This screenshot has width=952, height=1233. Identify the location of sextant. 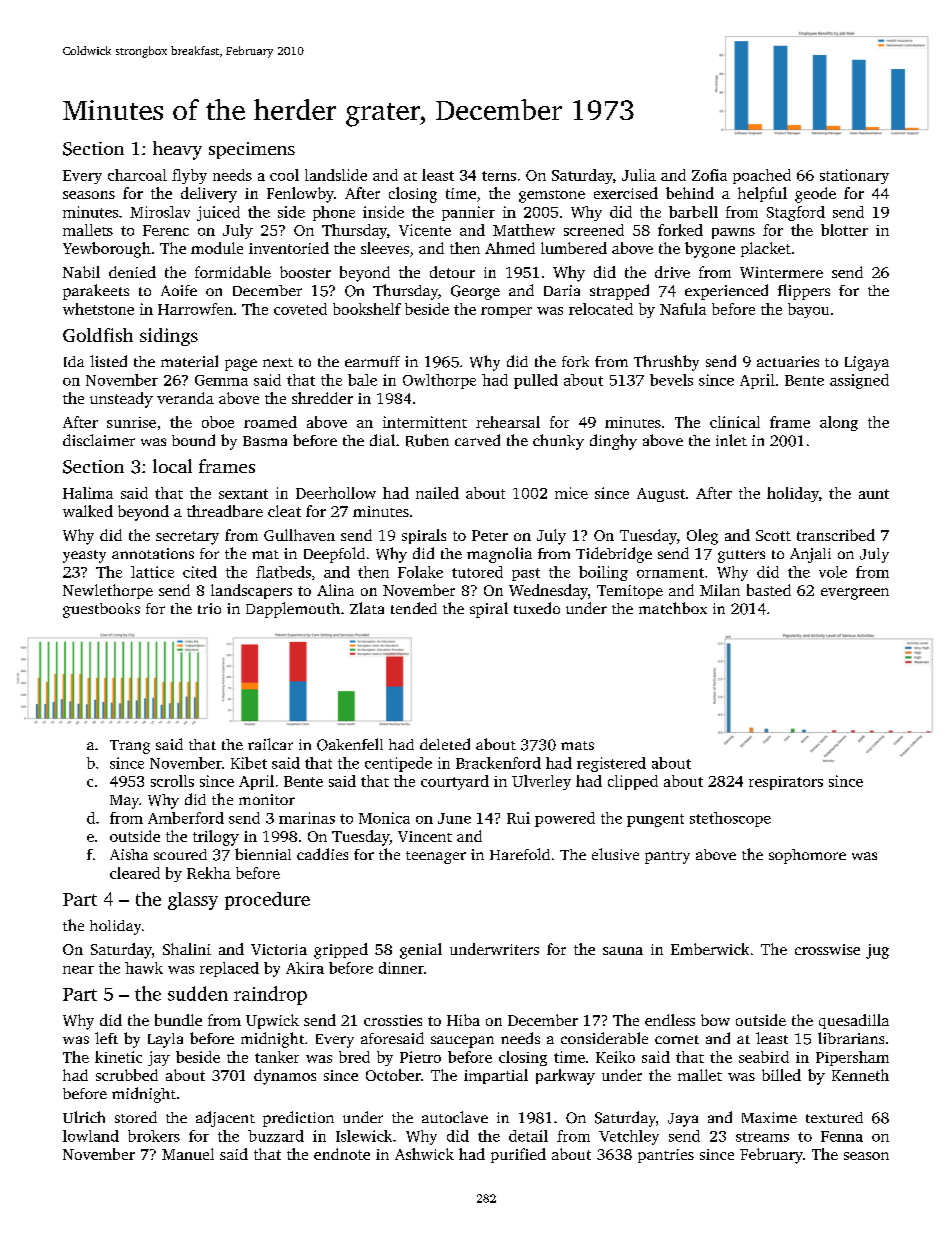
(243, 494).
